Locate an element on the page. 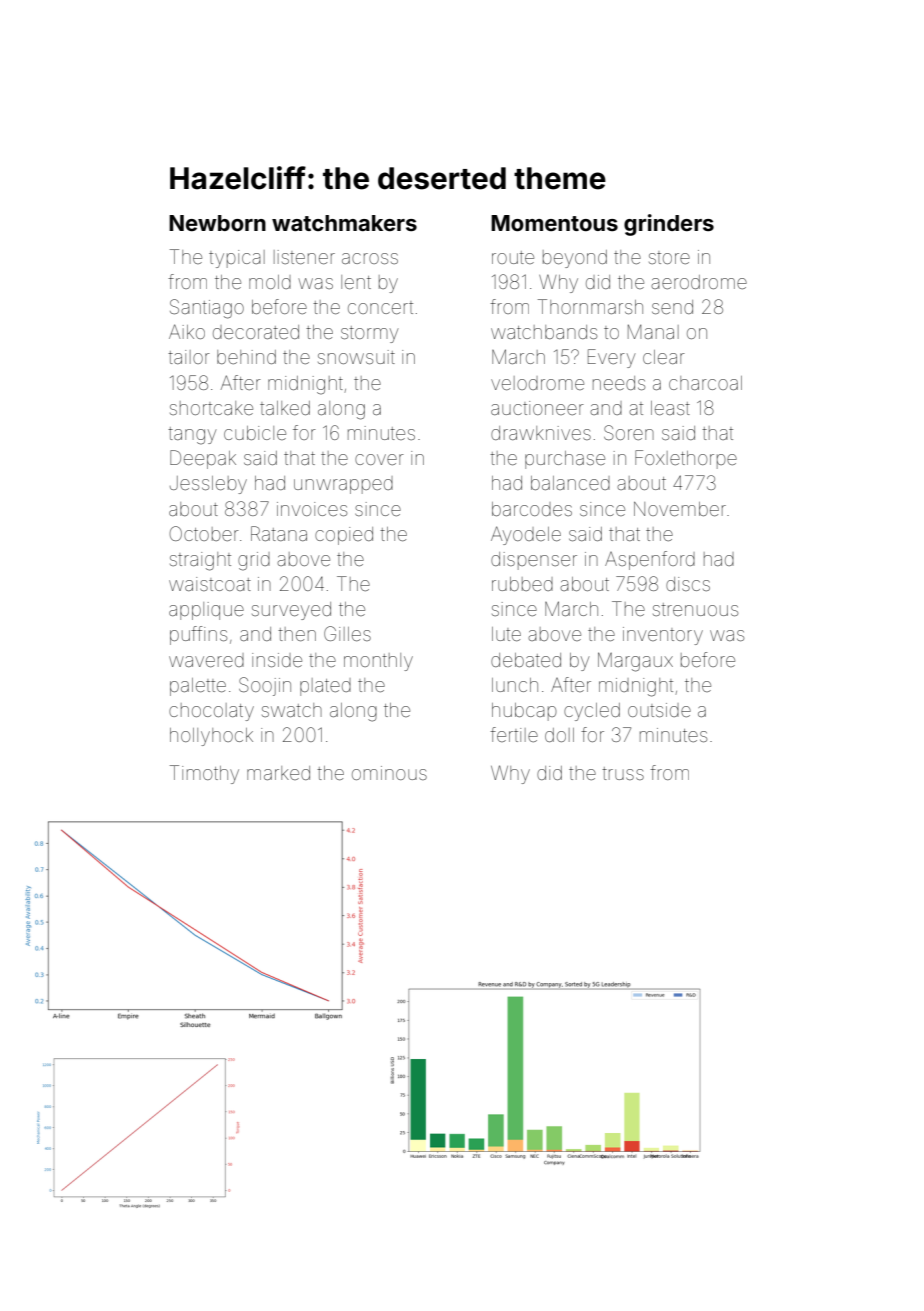 This page has width=924, height=1311. outside is located at coordinates (659, 710).
